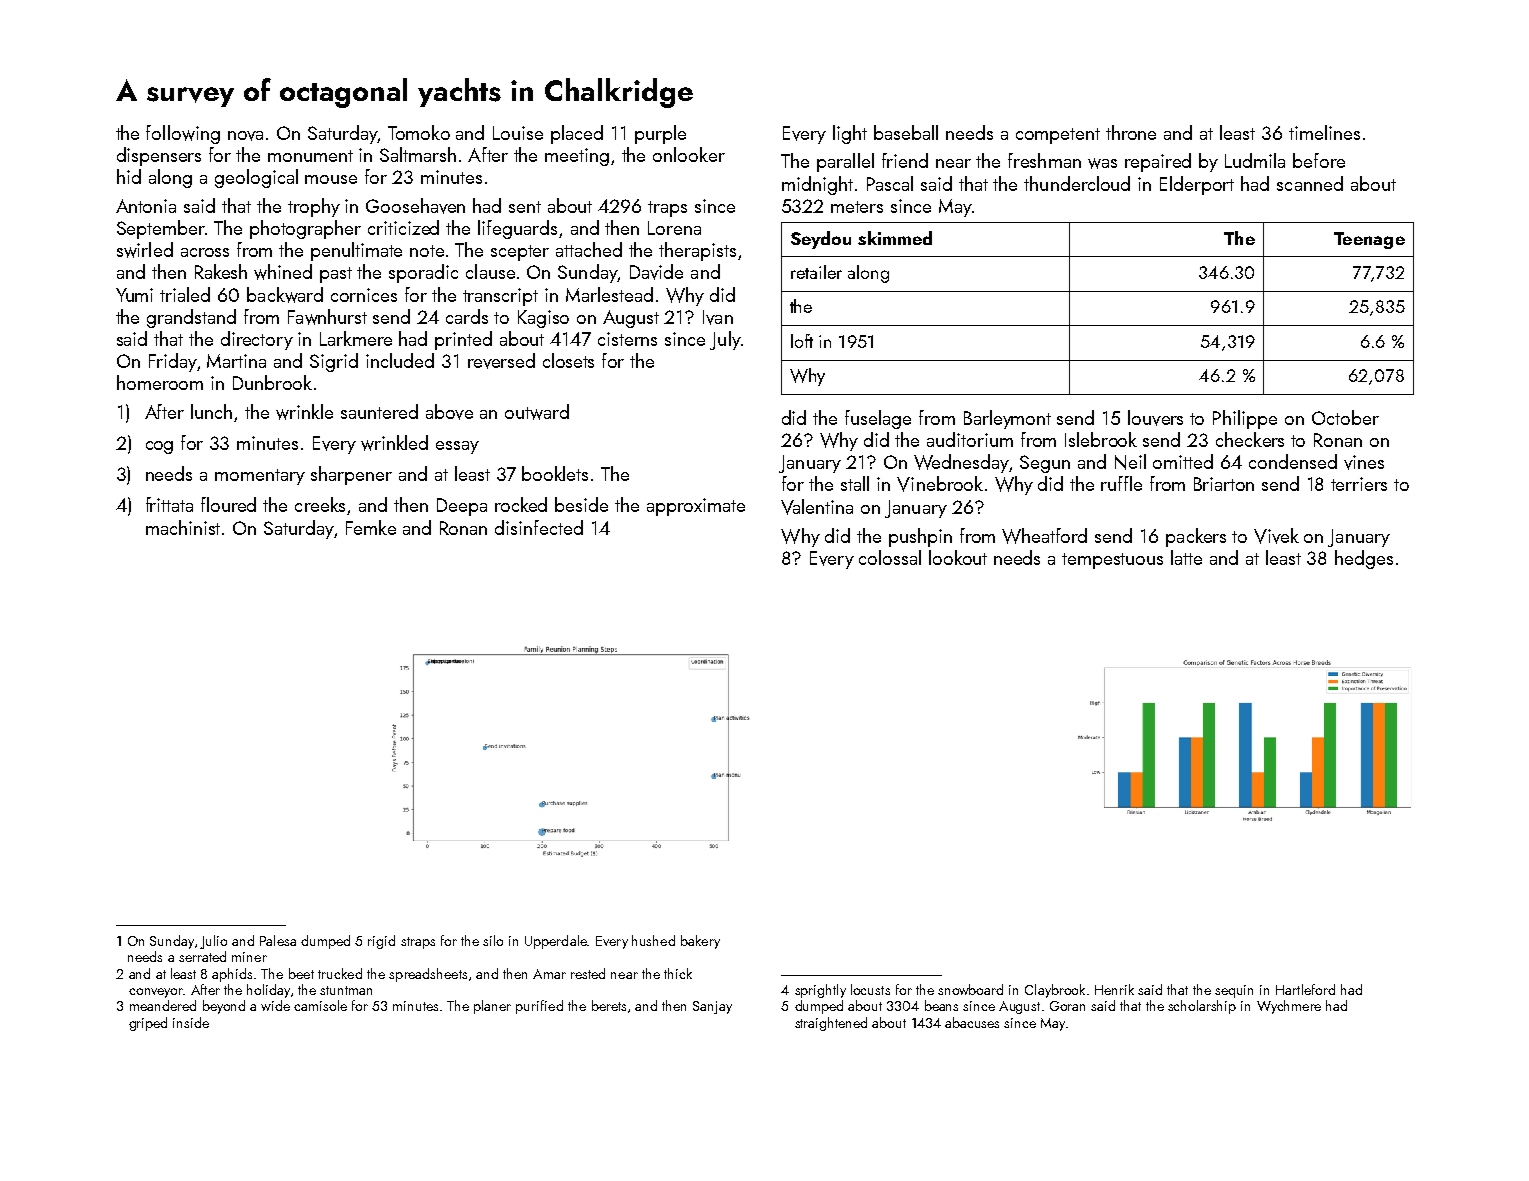 The image size is (1529, 1181). I want to click on Louise, so click(518, 133).
